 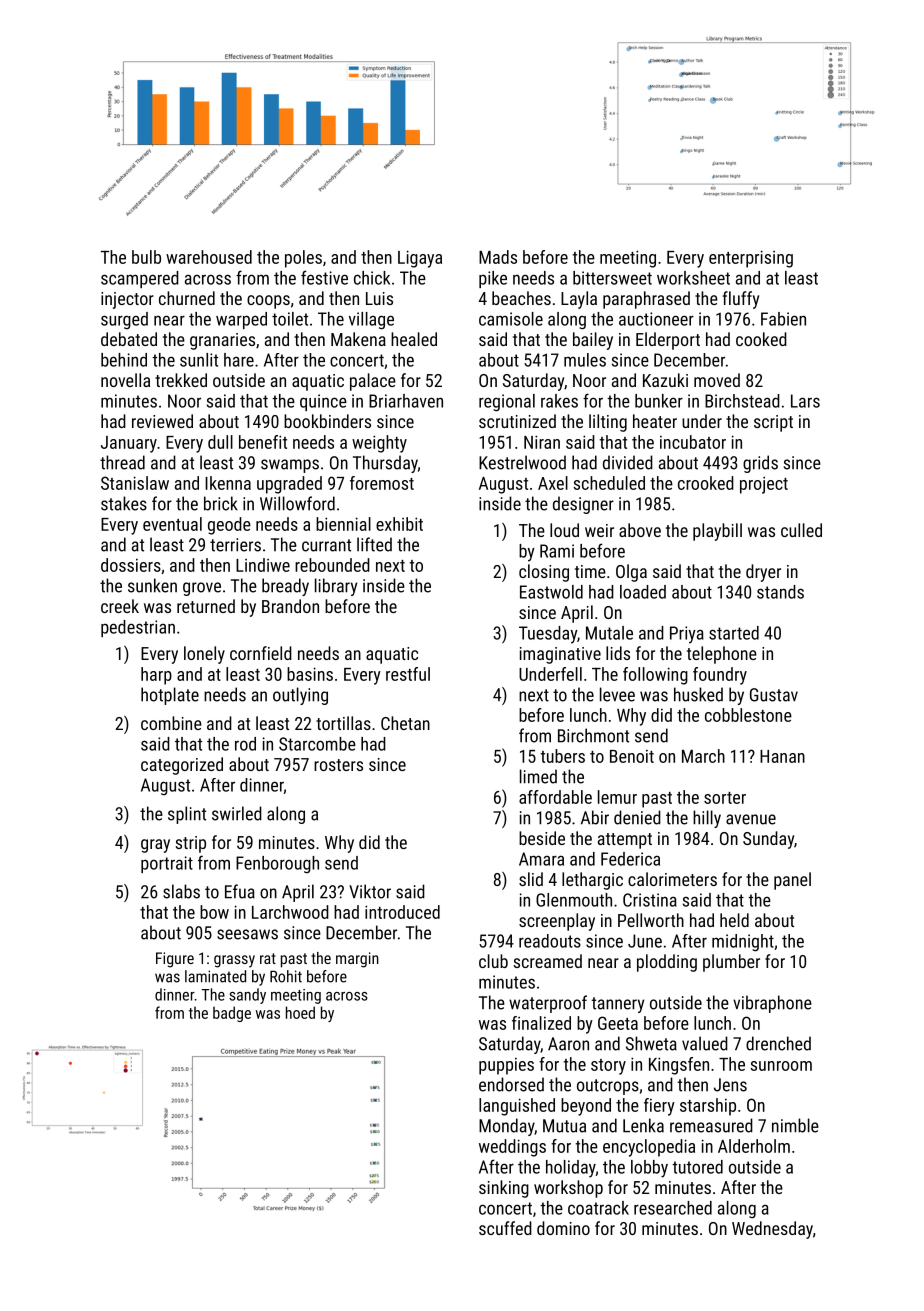 I want to click on Jens, so click(x=730, y=1085).
